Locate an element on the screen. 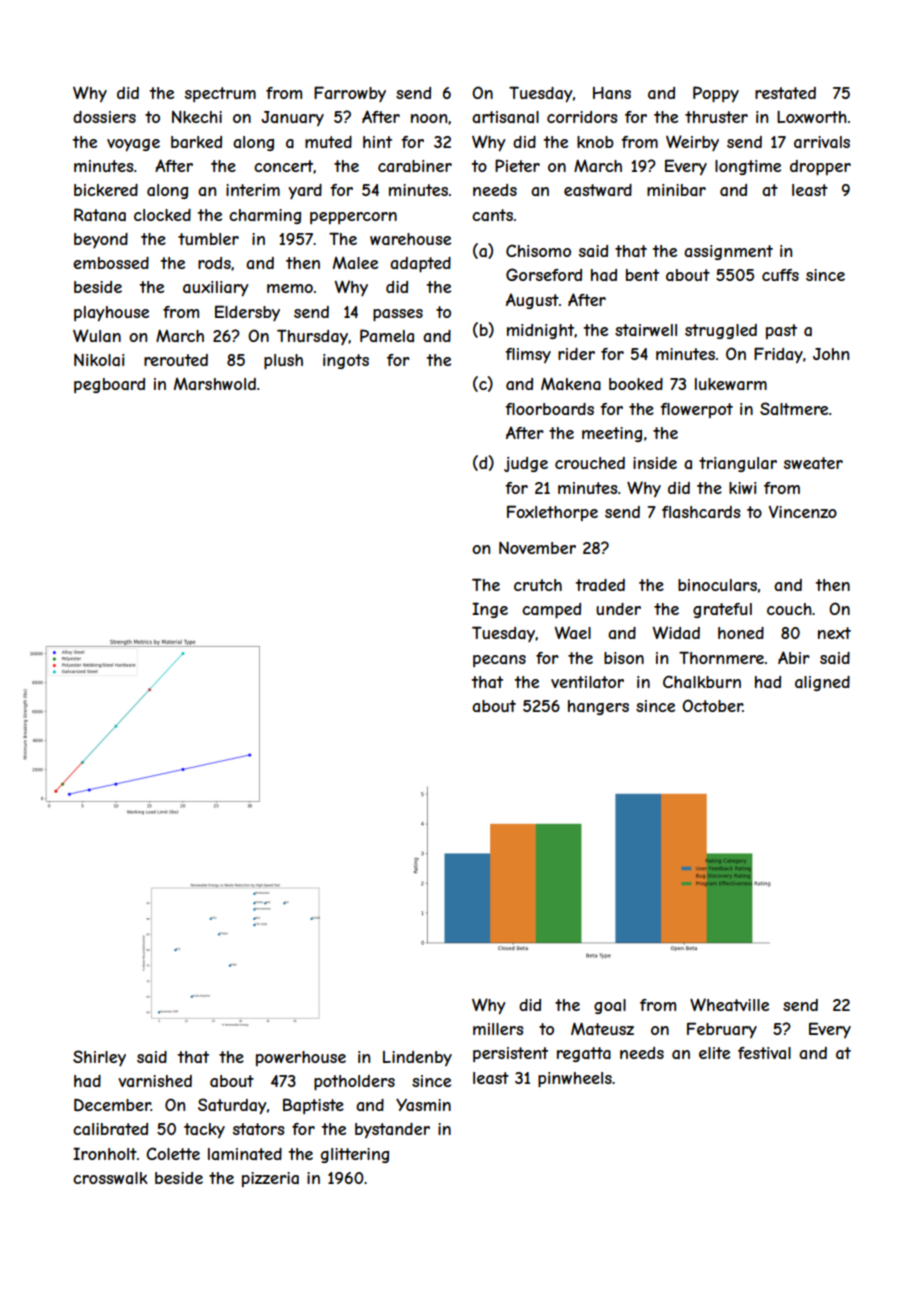 This screenshot has width=924, height=1308. grateful is located at coordinates (722, 610).
